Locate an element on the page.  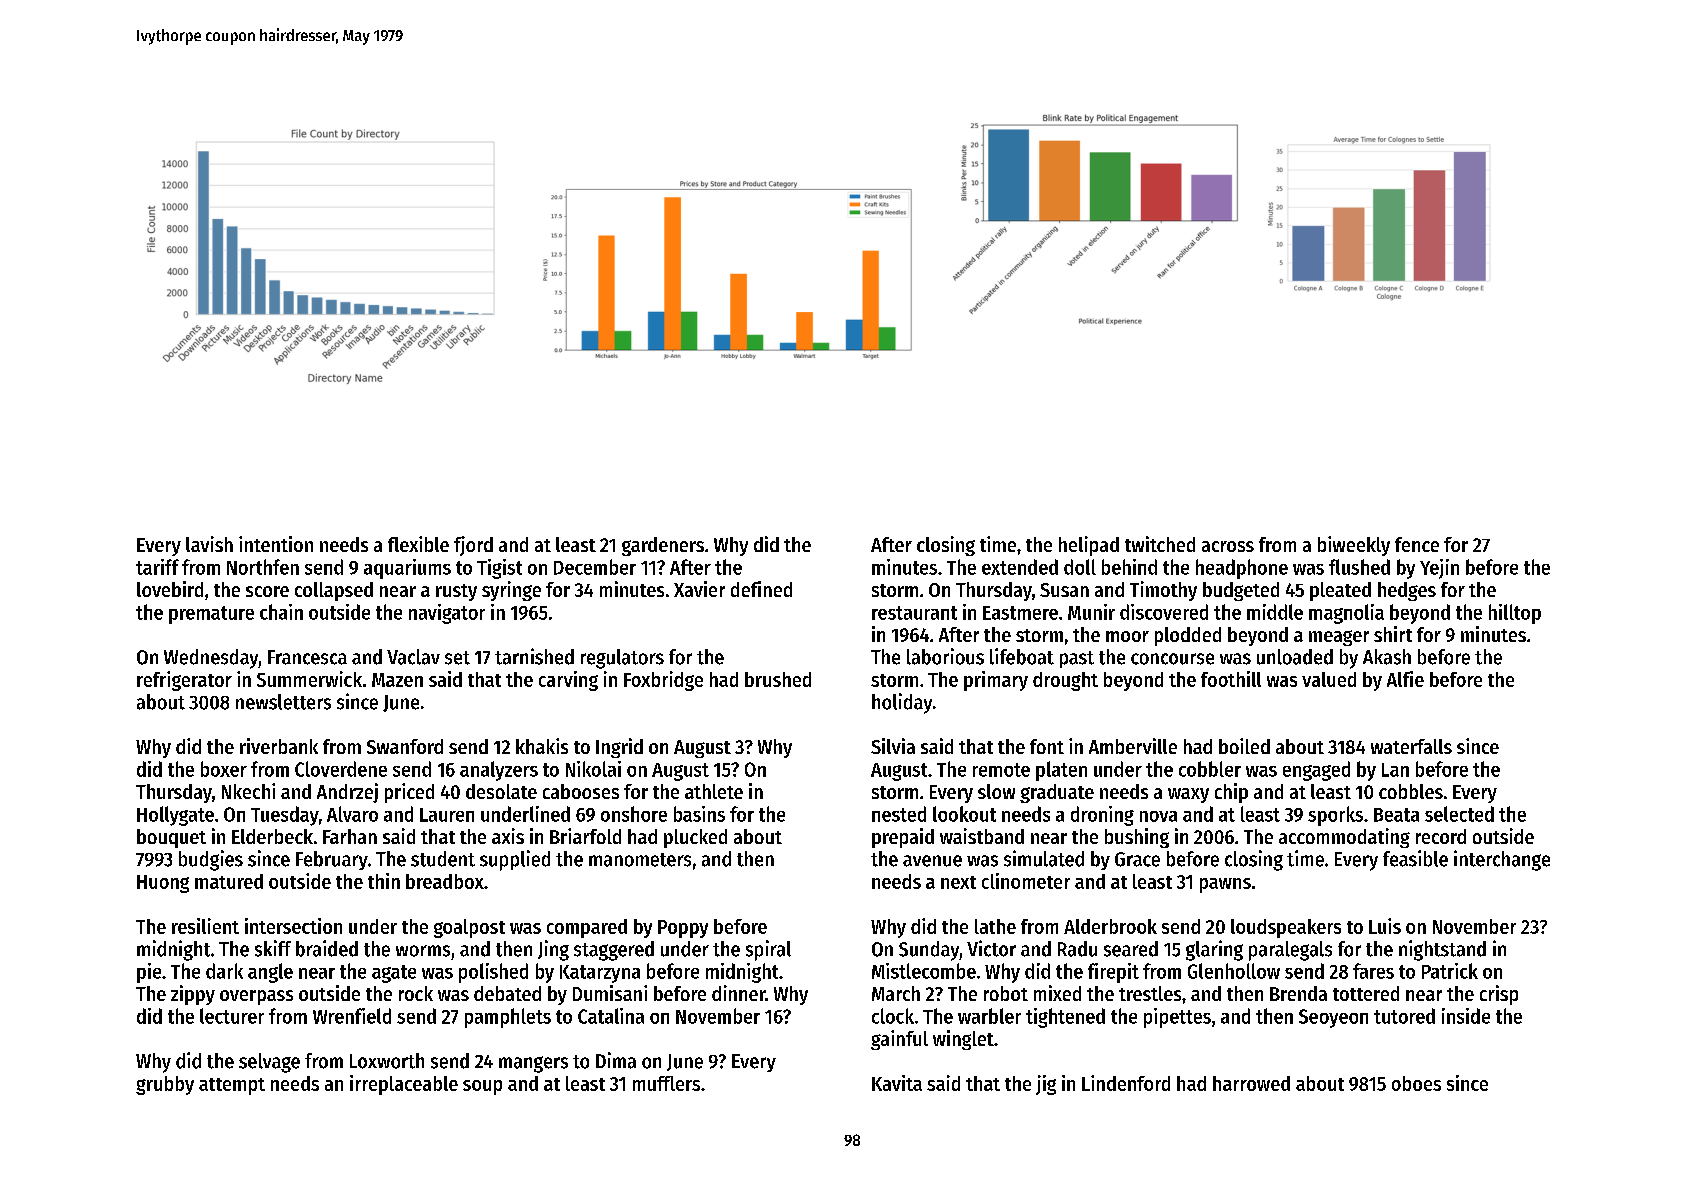
feasible is located at coordinates (1415, 858).
